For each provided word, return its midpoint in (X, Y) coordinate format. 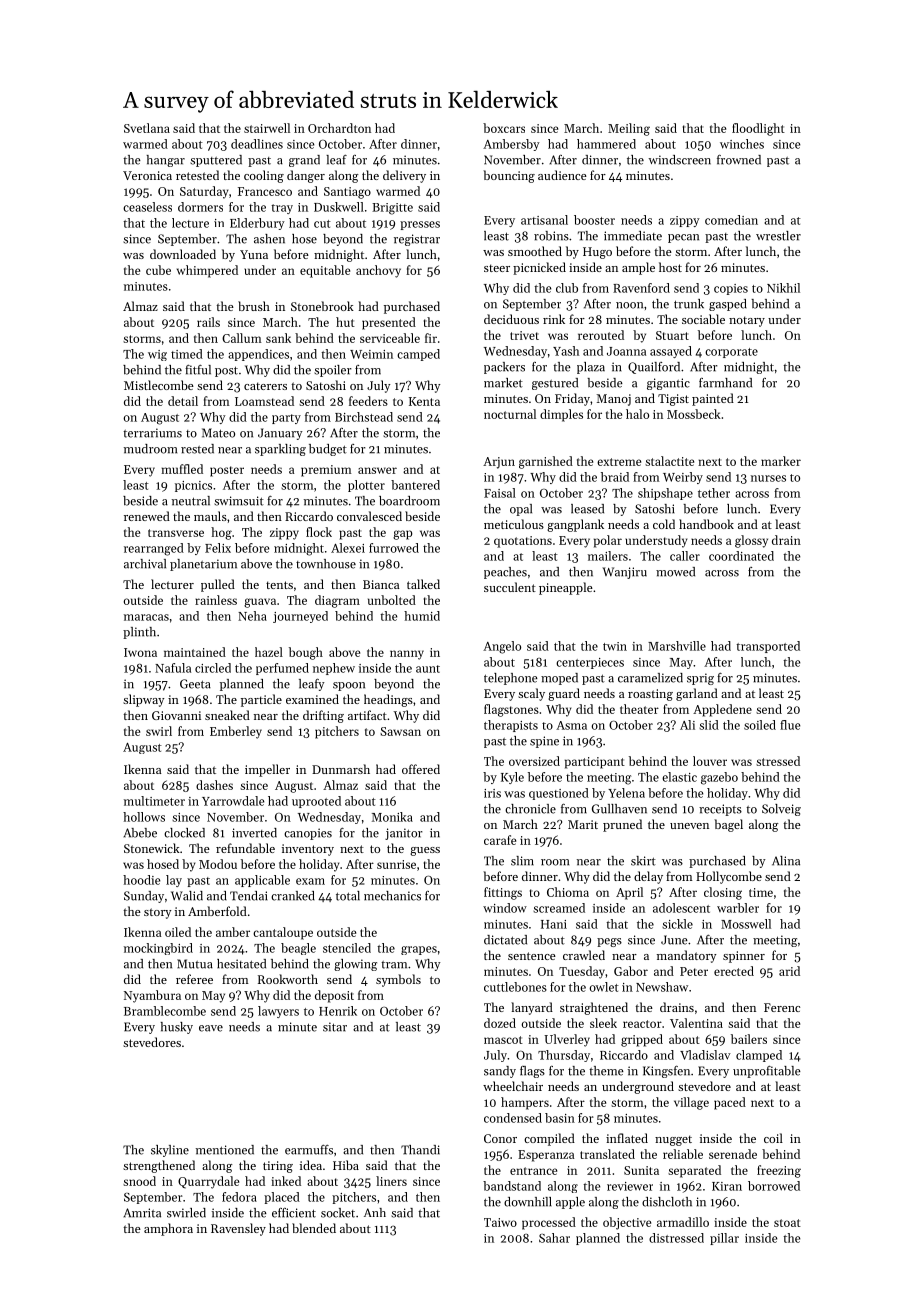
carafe (500, 840)
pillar (724, 1239)
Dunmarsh (341, 769)
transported (768, 647)
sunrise (396, 864)
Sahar (554, 1238)
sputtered (216, 161)
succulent (510, 587)
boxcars (504, 128)
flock (319, 532)
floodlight (758, 129)
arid (789, 971)
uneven (689, 826)
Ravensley (238, 1229)
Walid (187, 896)
